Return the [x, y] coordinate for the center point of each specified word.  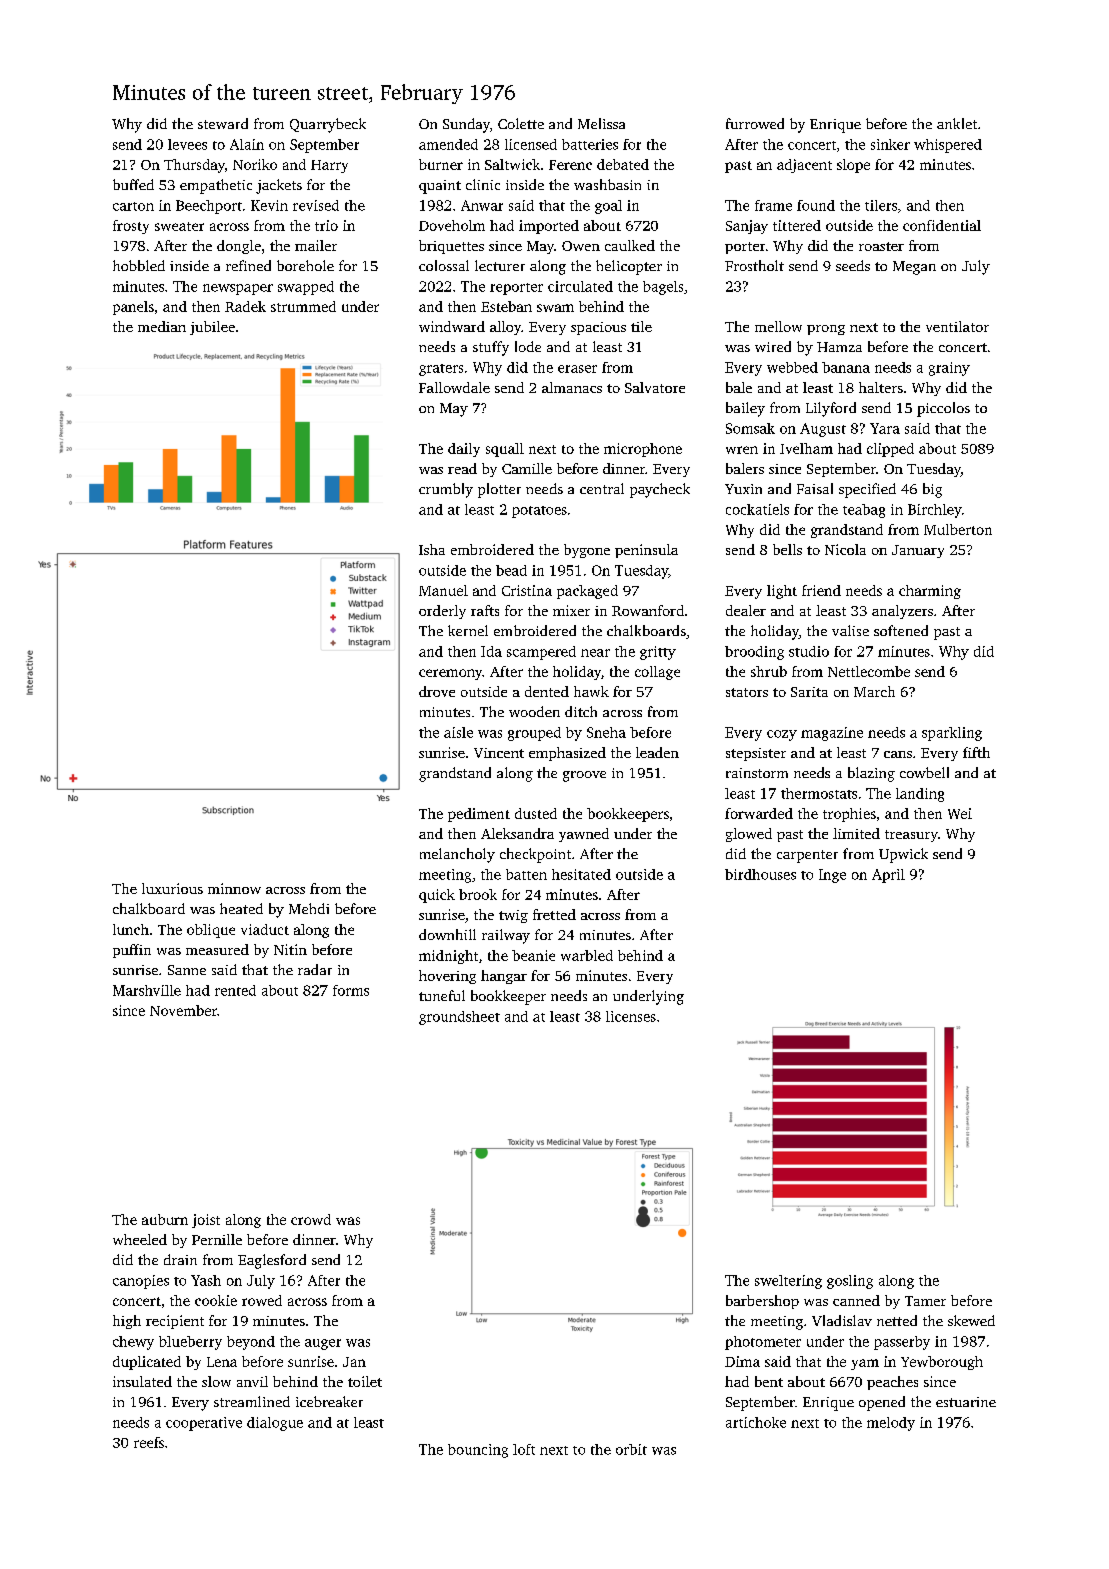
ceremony [450, 674]
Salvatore [655, 387]
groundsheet [459, 1018]
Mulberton [958, 529]
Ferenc [570, 165]
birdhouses [760, 874]
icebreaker [329, 1401]
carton [133, 206]
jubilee [212, 328]
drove [437, 691]
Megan [914, 268]
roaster [881, 246]
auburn [165, 1219]
